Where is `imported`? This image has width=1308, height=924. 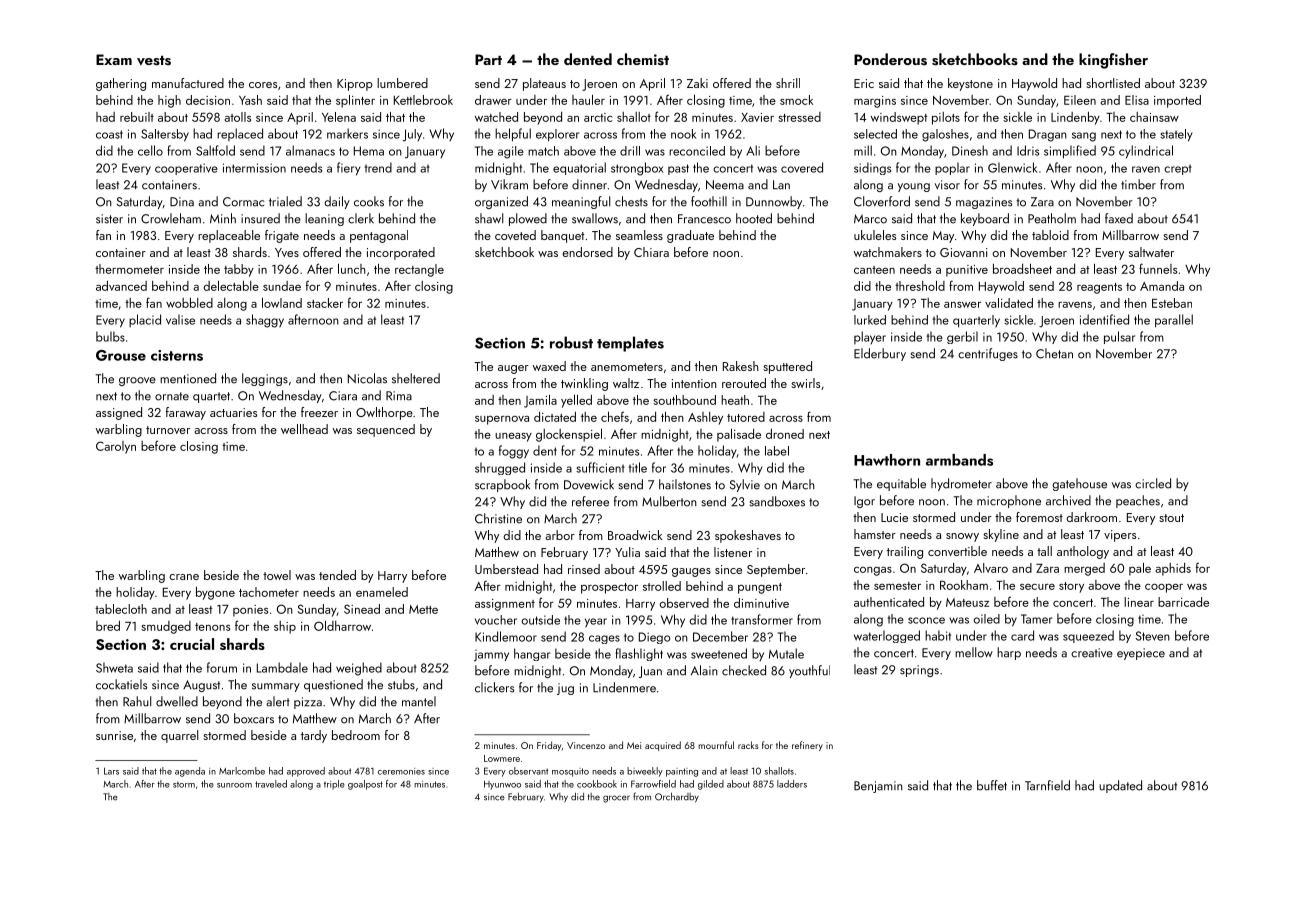 imported is located at coordinates (1177, 101).
